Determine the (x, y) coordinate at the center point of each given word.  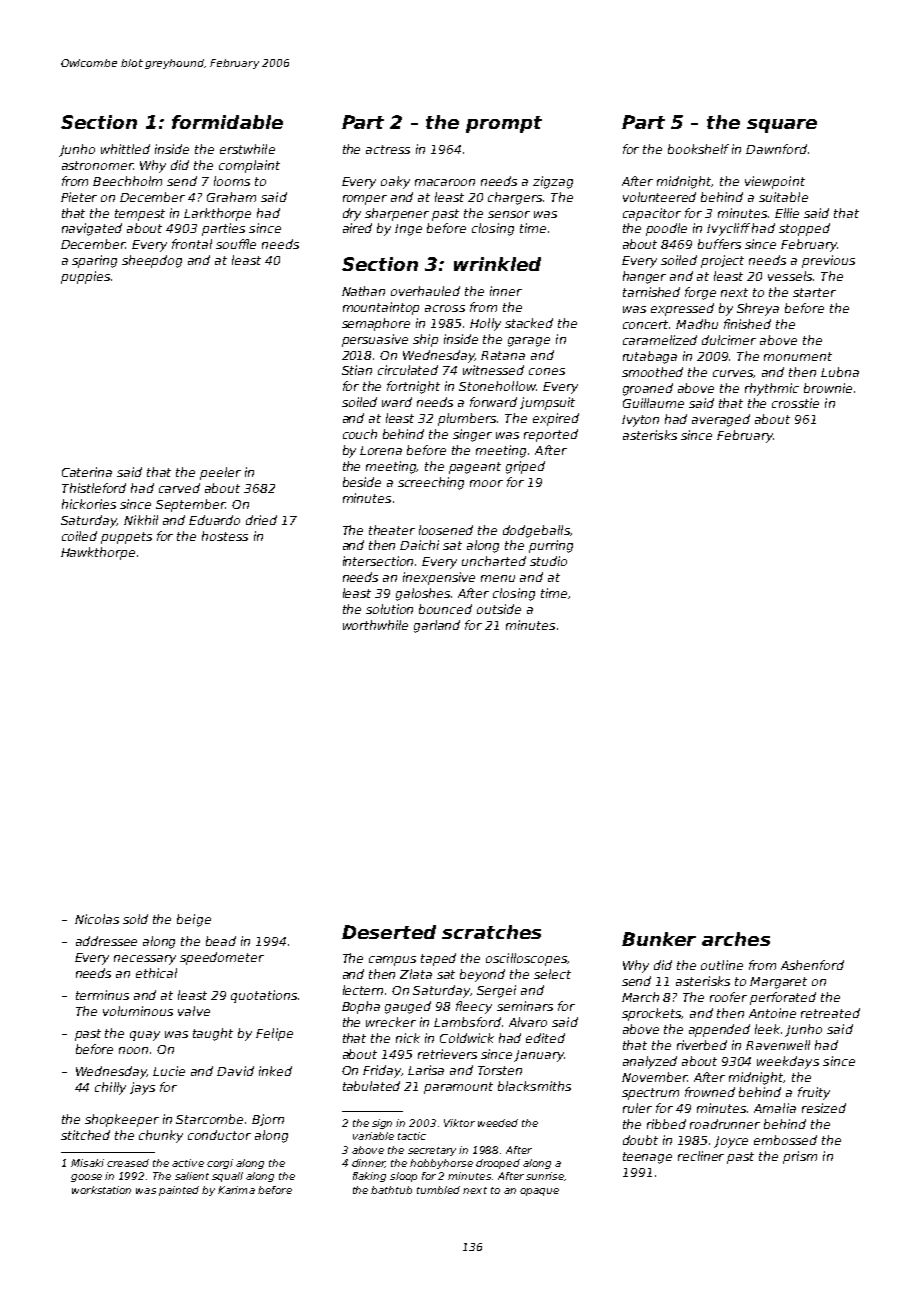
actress (388, 149)
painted (179, 1191)
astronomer (97, 165)
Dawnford (776, 149)
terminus (102, 995)
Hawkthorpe (98, 553)
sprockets (652, 1014)
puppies (85, 277)
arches (736, 939)
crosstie (795, 403)
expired (556, 419)
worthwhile (375, 625)
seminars (525, 1006)
